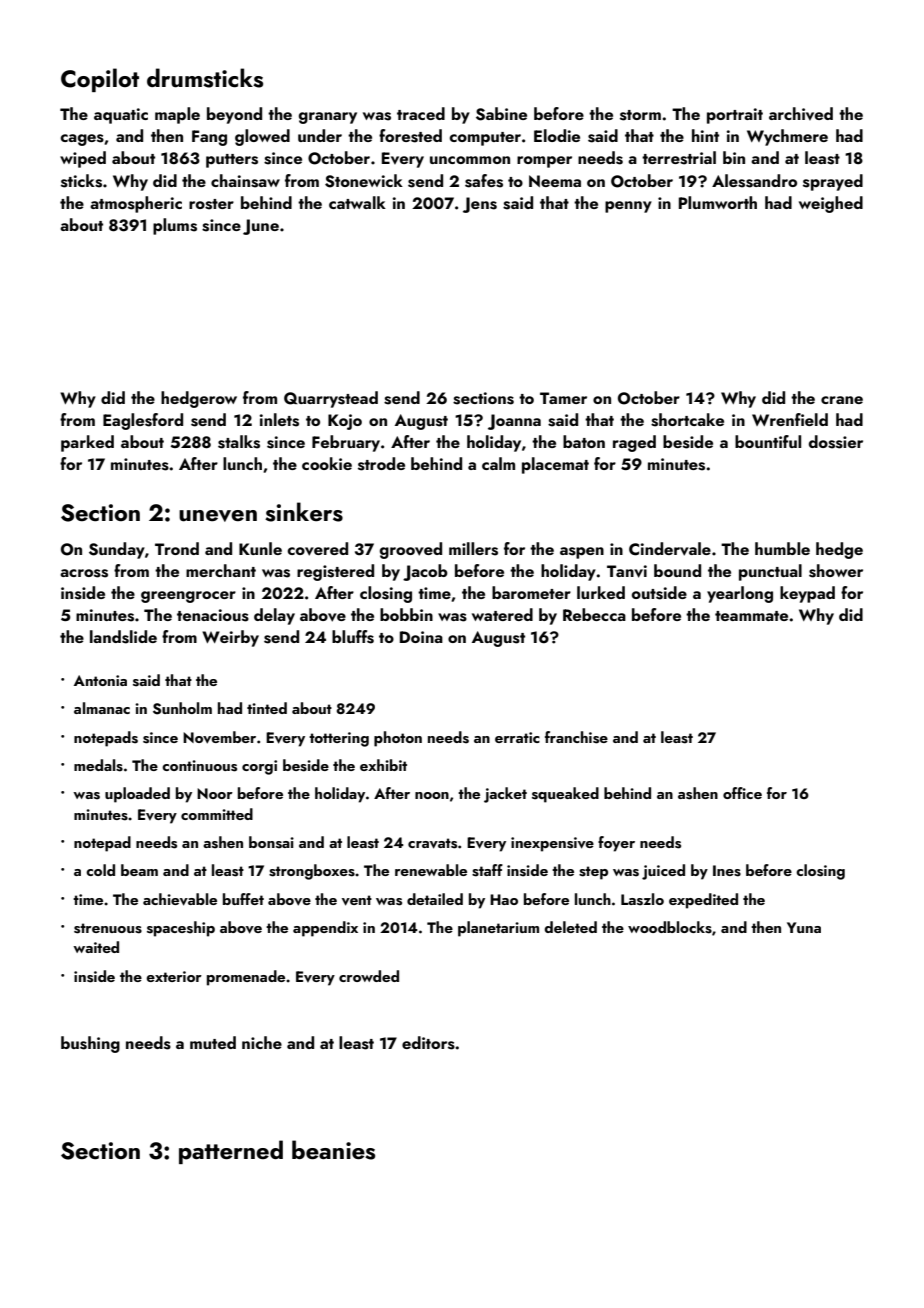  What do you see at coordinates (137, 795) in the screenshot?
I see `uploaded` at bounding box center [137, 795].
